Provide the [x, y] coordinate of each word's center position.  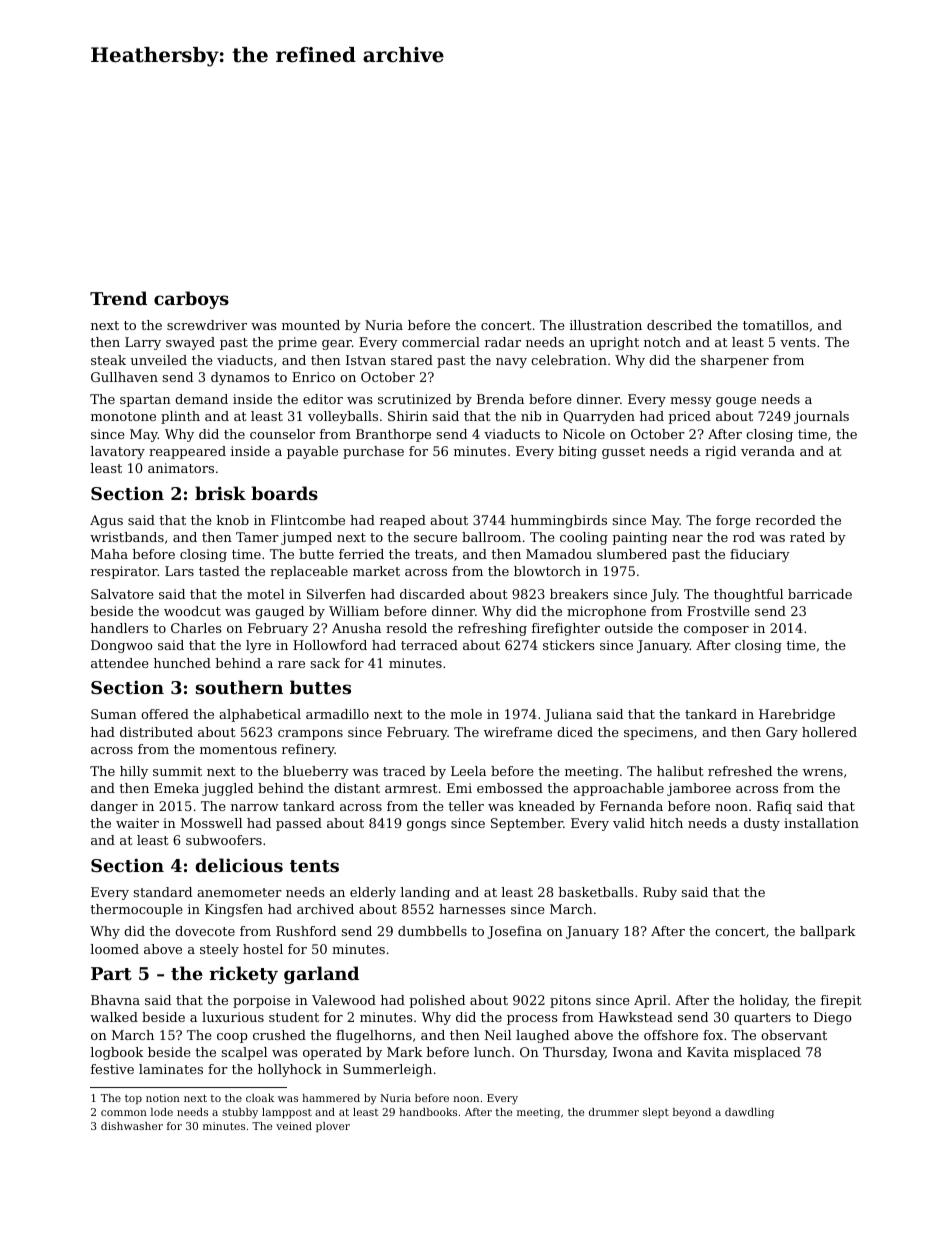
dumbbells [432, 931]
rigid [720, 452]
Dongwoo [122, 646]
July [664, 595]
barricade [820, 594]
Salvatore [122, 594]
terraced [429, 645]
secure [435, 538]
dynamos [240, 378]
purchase [373, 452]
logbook [116, 1053]
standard [163, 892]
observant [794, 1035]
